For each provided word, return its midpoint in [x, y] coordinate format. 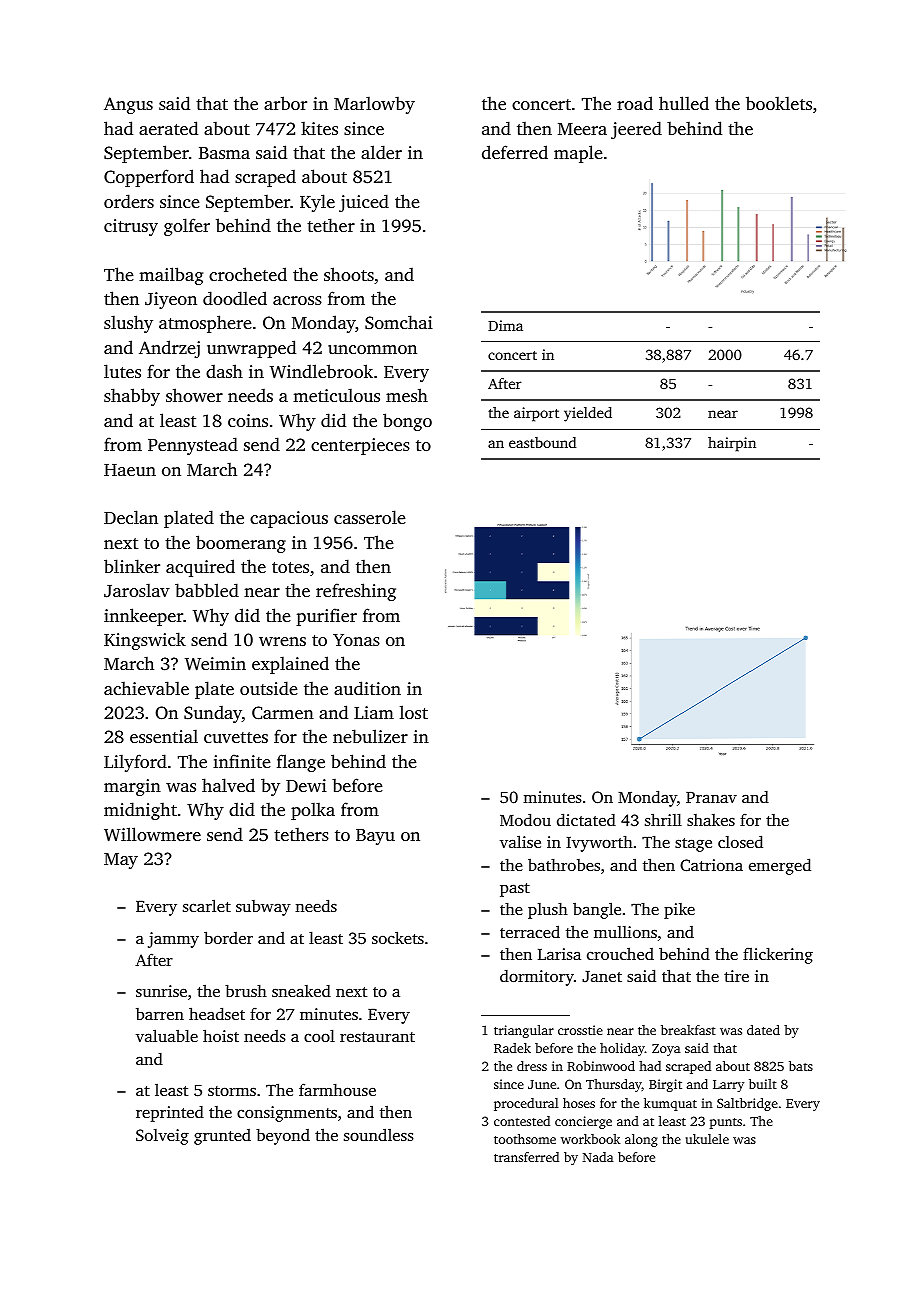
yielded [588, 414]
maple [578, 154]
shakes [711, 820]
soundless [379, 1134]
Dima [505, 325]
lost [414, 712]
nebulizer [370, 736]
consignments [287, 1114]
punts [726, 1123]
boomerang [241, 544]
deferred [515, 152]
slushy [128, 324]
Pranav [711, 797]
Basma [224, 153]
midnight [140, 811]
